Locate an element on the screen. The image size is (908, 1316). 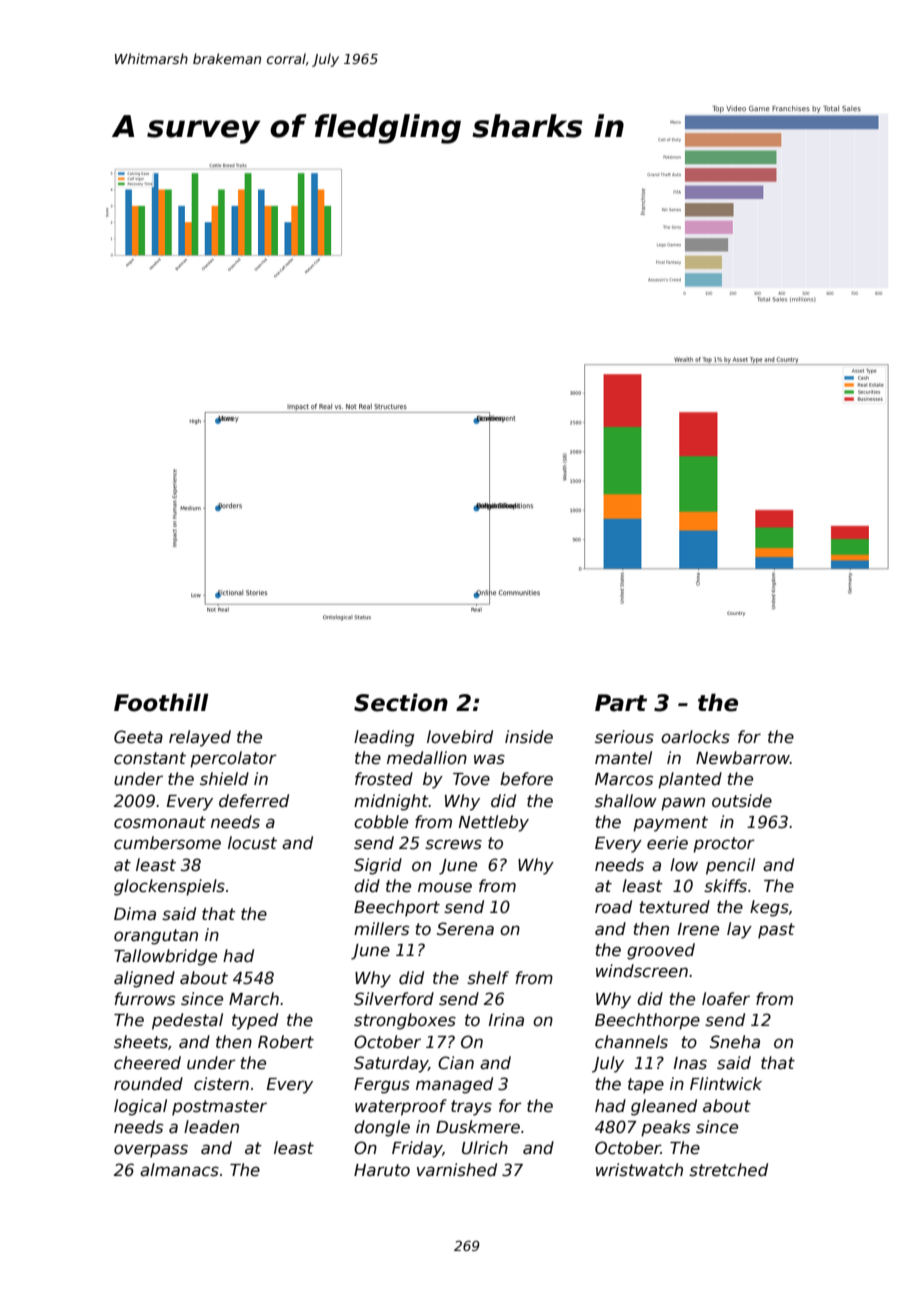
Sigrid is located at coordinates (378, 866).
